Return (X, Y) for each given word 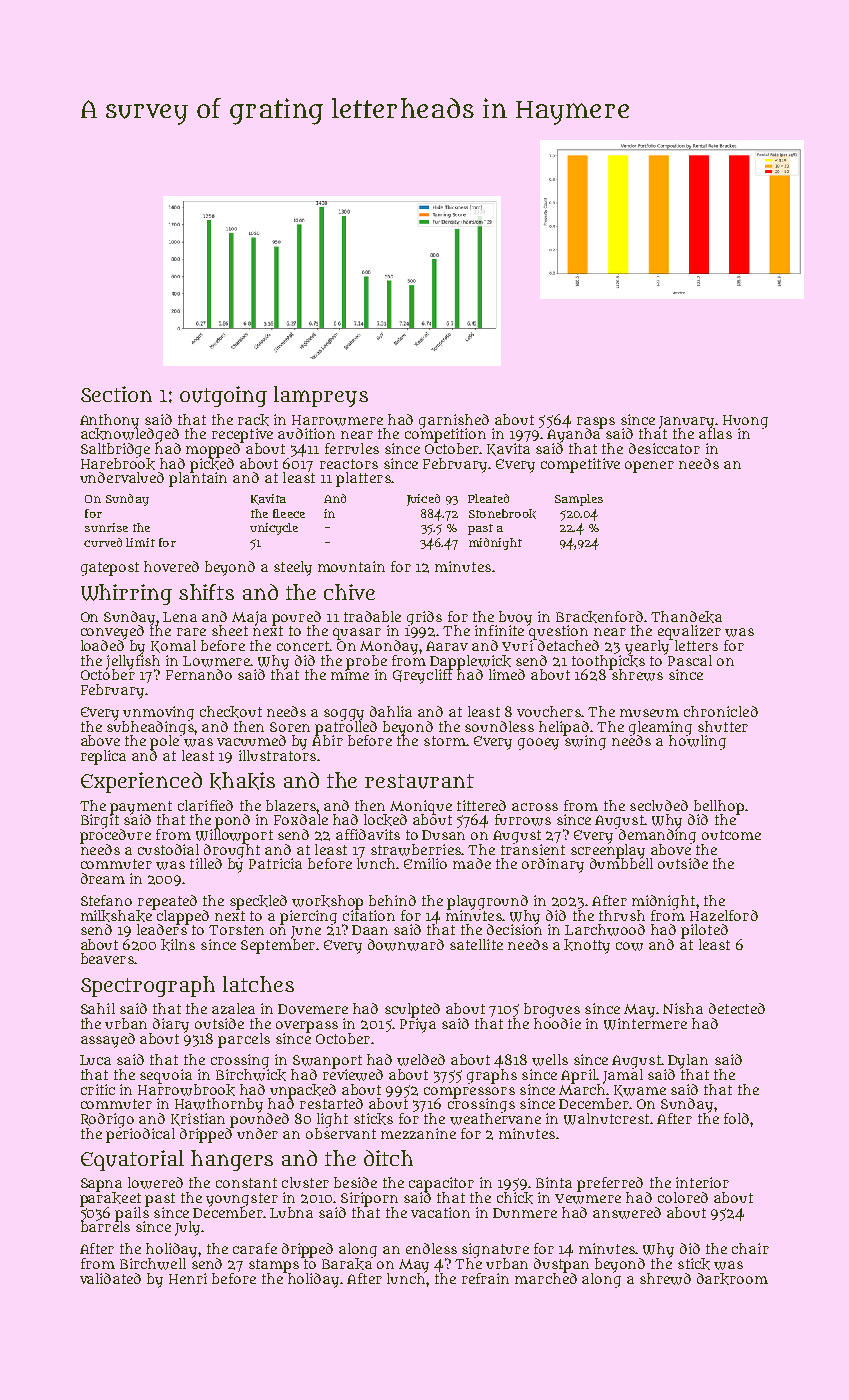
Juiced (423, 500)
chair (750, 1248)
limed (507, 674)
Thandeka (686, 617)
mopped (213, 450)
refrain (485, 1278)
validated (110, 1278)
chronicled (721, 711)
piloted (704, 931)
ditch (388, 1158)
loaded (102, 645)
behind (392, 900)
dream (103, 878)
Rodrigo (107, 1120)
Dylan (688, 1061)
